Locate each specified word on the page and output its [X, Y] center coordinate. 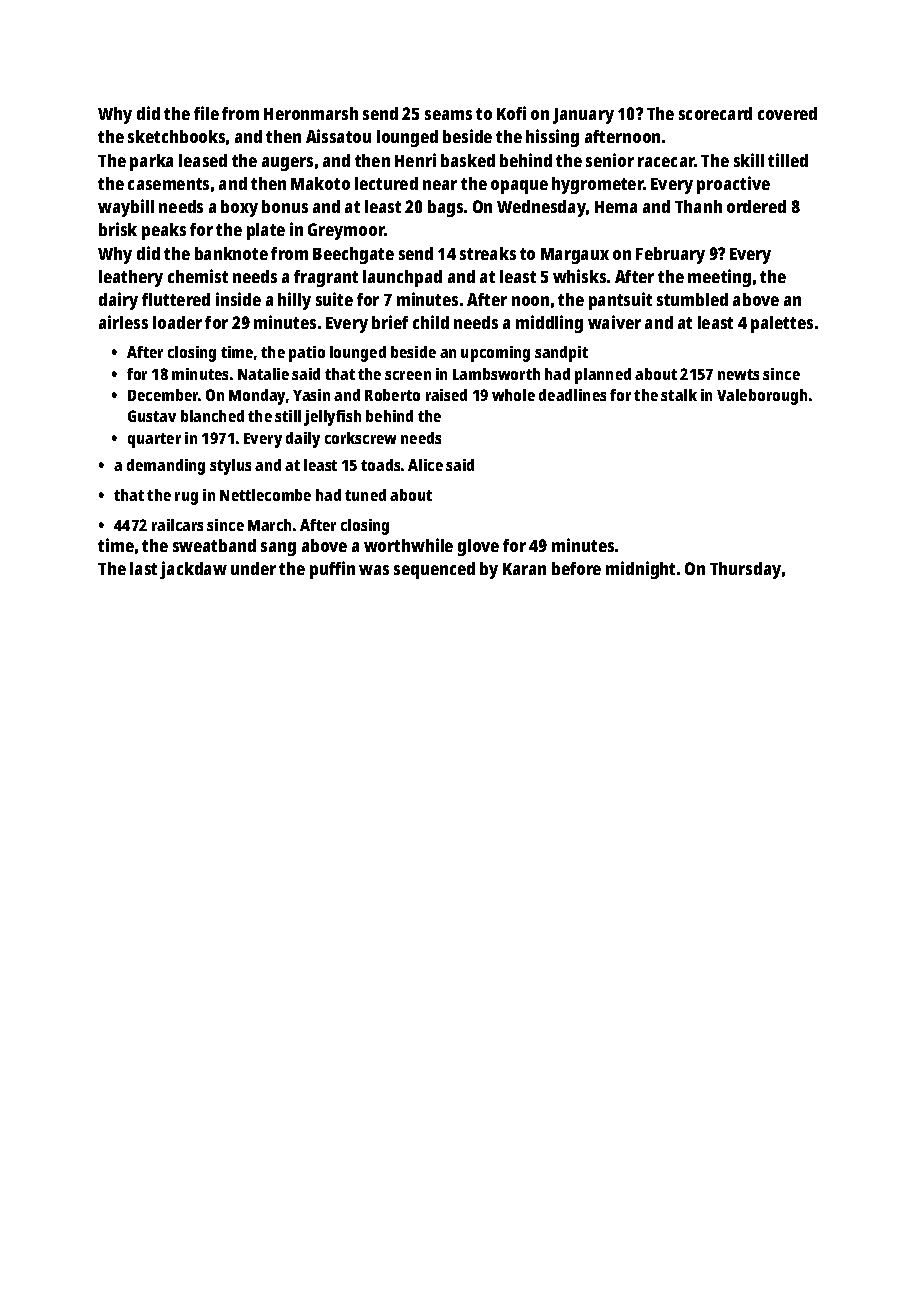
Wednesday [541, 208]
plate [266, 231]
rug [186, 498]
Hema [616, 207]
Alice [425, 465]
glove [478, 547]
